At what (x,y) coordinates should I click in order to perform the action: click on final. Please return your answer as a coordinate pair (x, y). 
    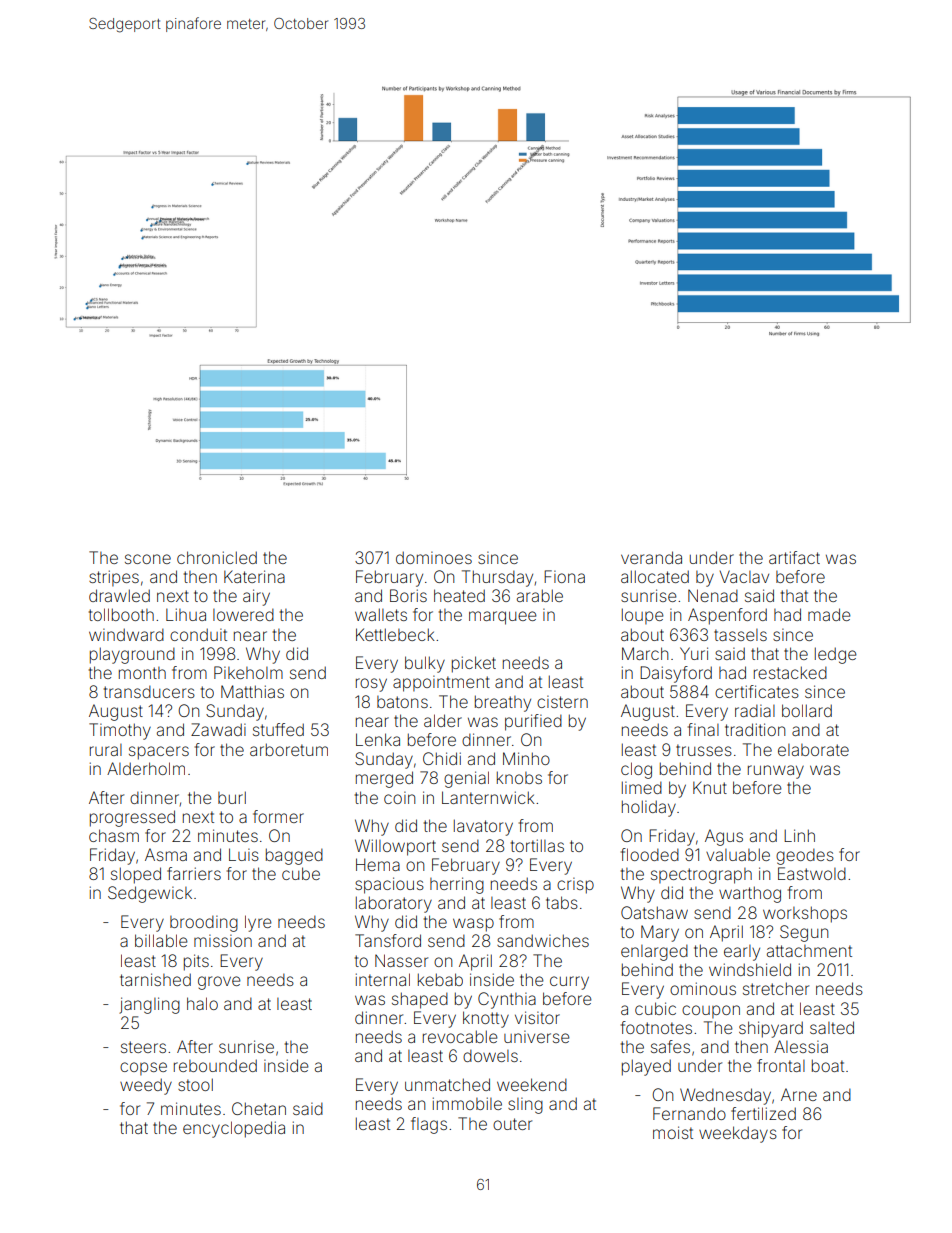
    Looking at the image, I should click on (703, 729).
